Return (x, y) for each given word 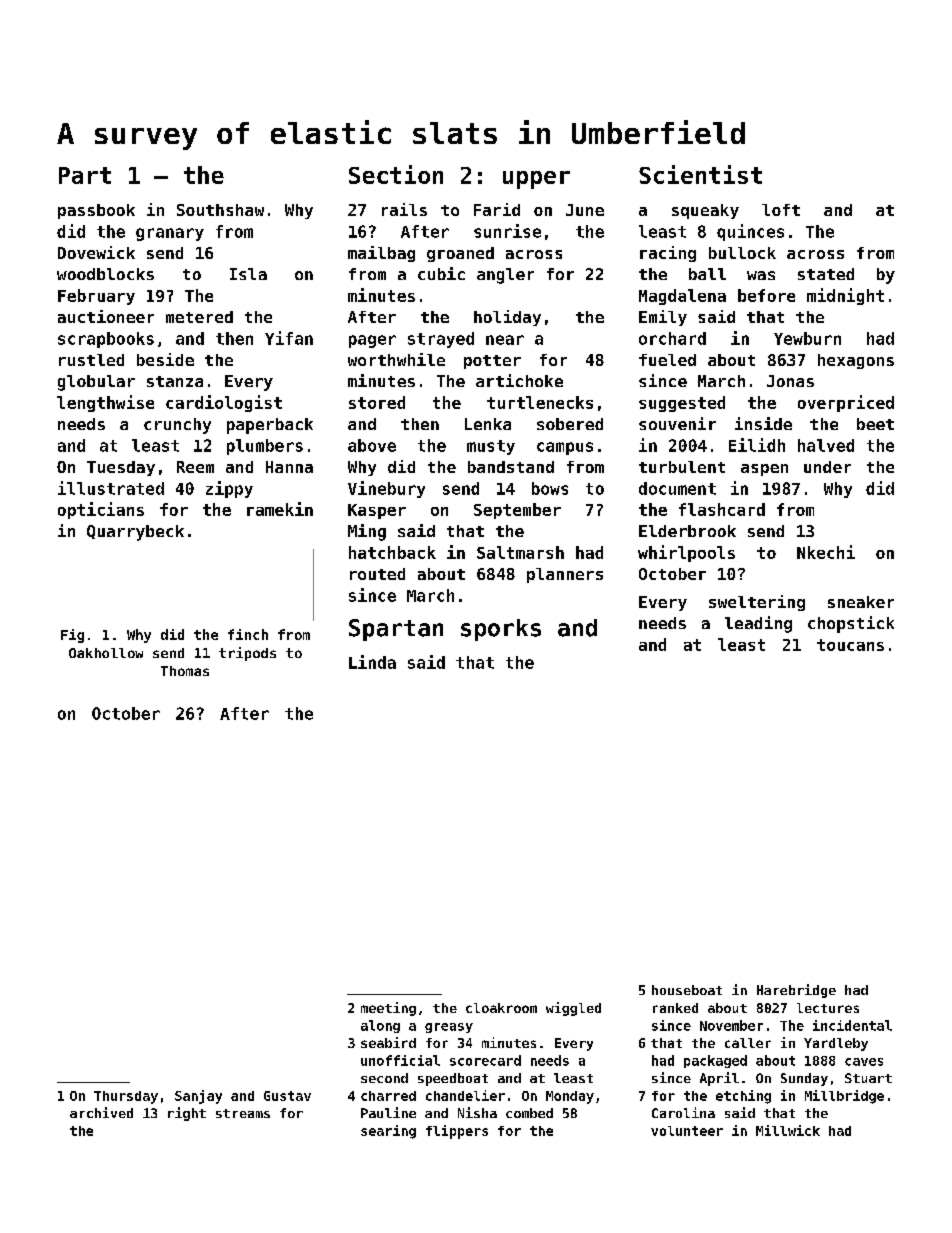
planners (565, 575)
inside (763, 423)
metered (199, 317)
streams (243, 1113)
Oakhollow (106, 653)
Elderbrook (687, 531)
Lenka (488, 424)
